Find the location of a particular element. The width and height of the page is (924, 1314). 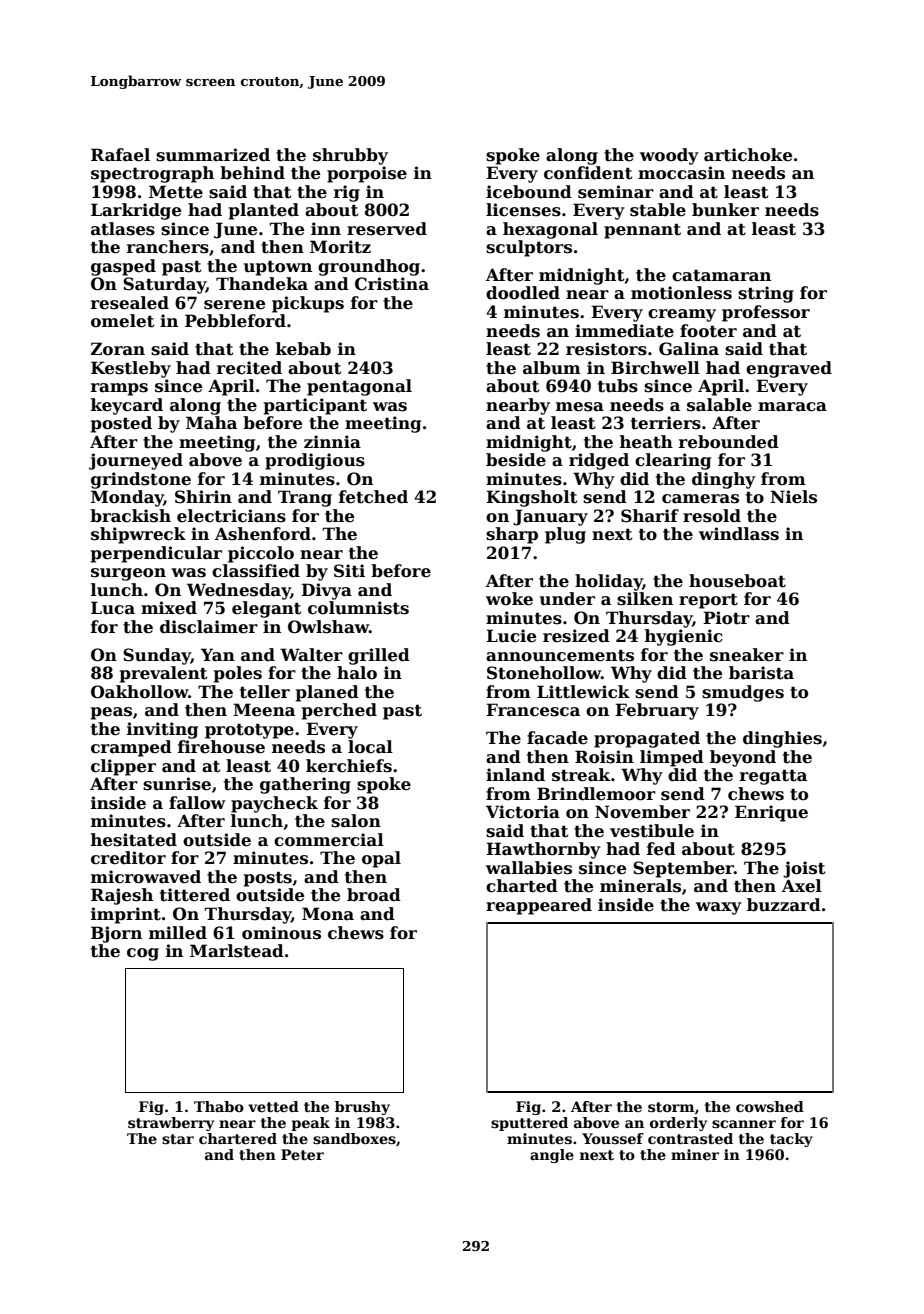

Larkridge is located at coordinates (136, 211).
